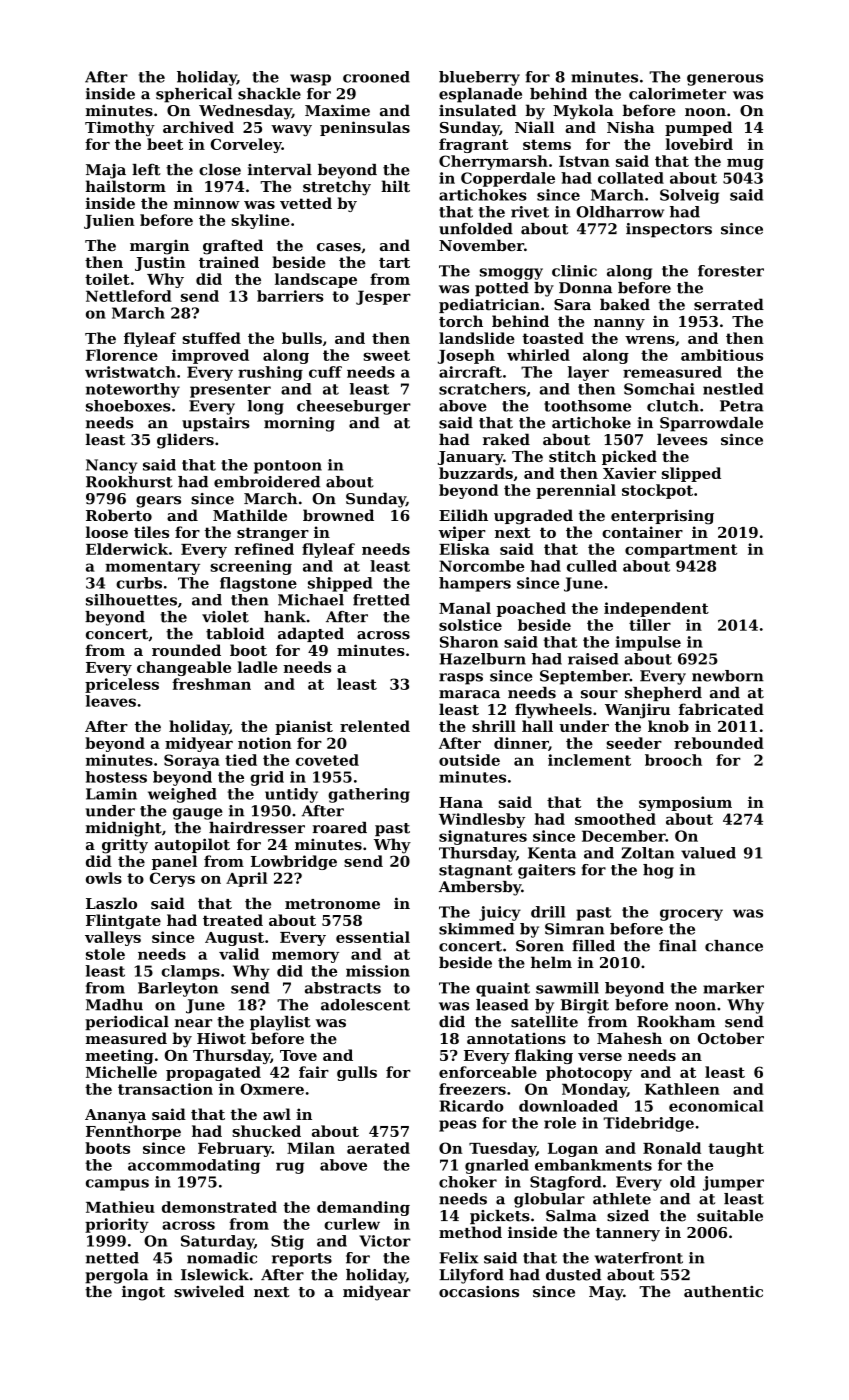 The height and width of the document is (1400, 849). What do you see at coordinates (537, 726) in the document?
I see `hall` at bounding box center [537, 726].
